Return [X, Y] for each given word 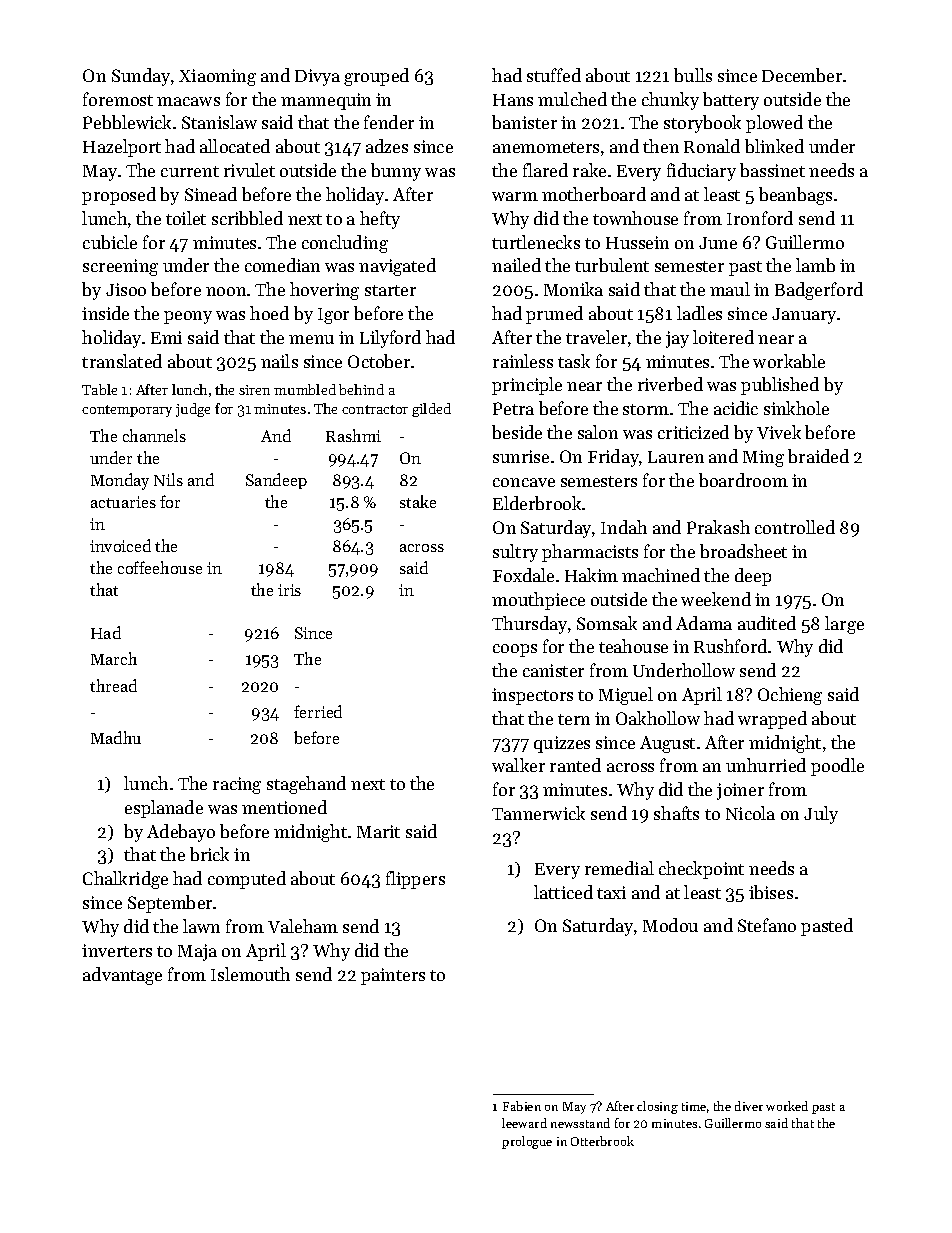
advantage [122, 976]
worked [787, 1106]
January [804, 316]
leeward [524, 1123]
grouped [376, 77]
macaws [188, 101]
